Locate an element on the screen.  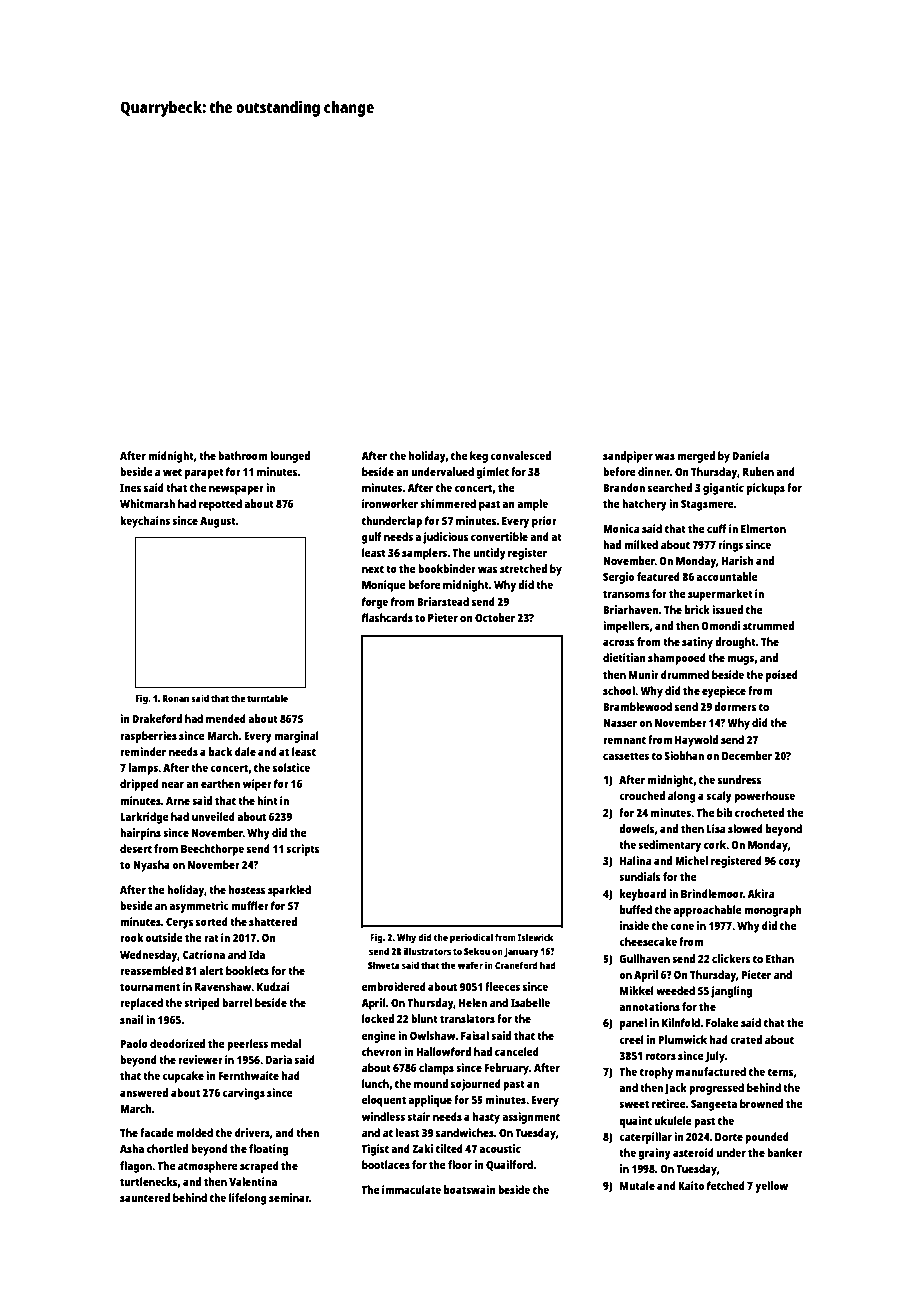
brick is located at coordinates (697, 609).
